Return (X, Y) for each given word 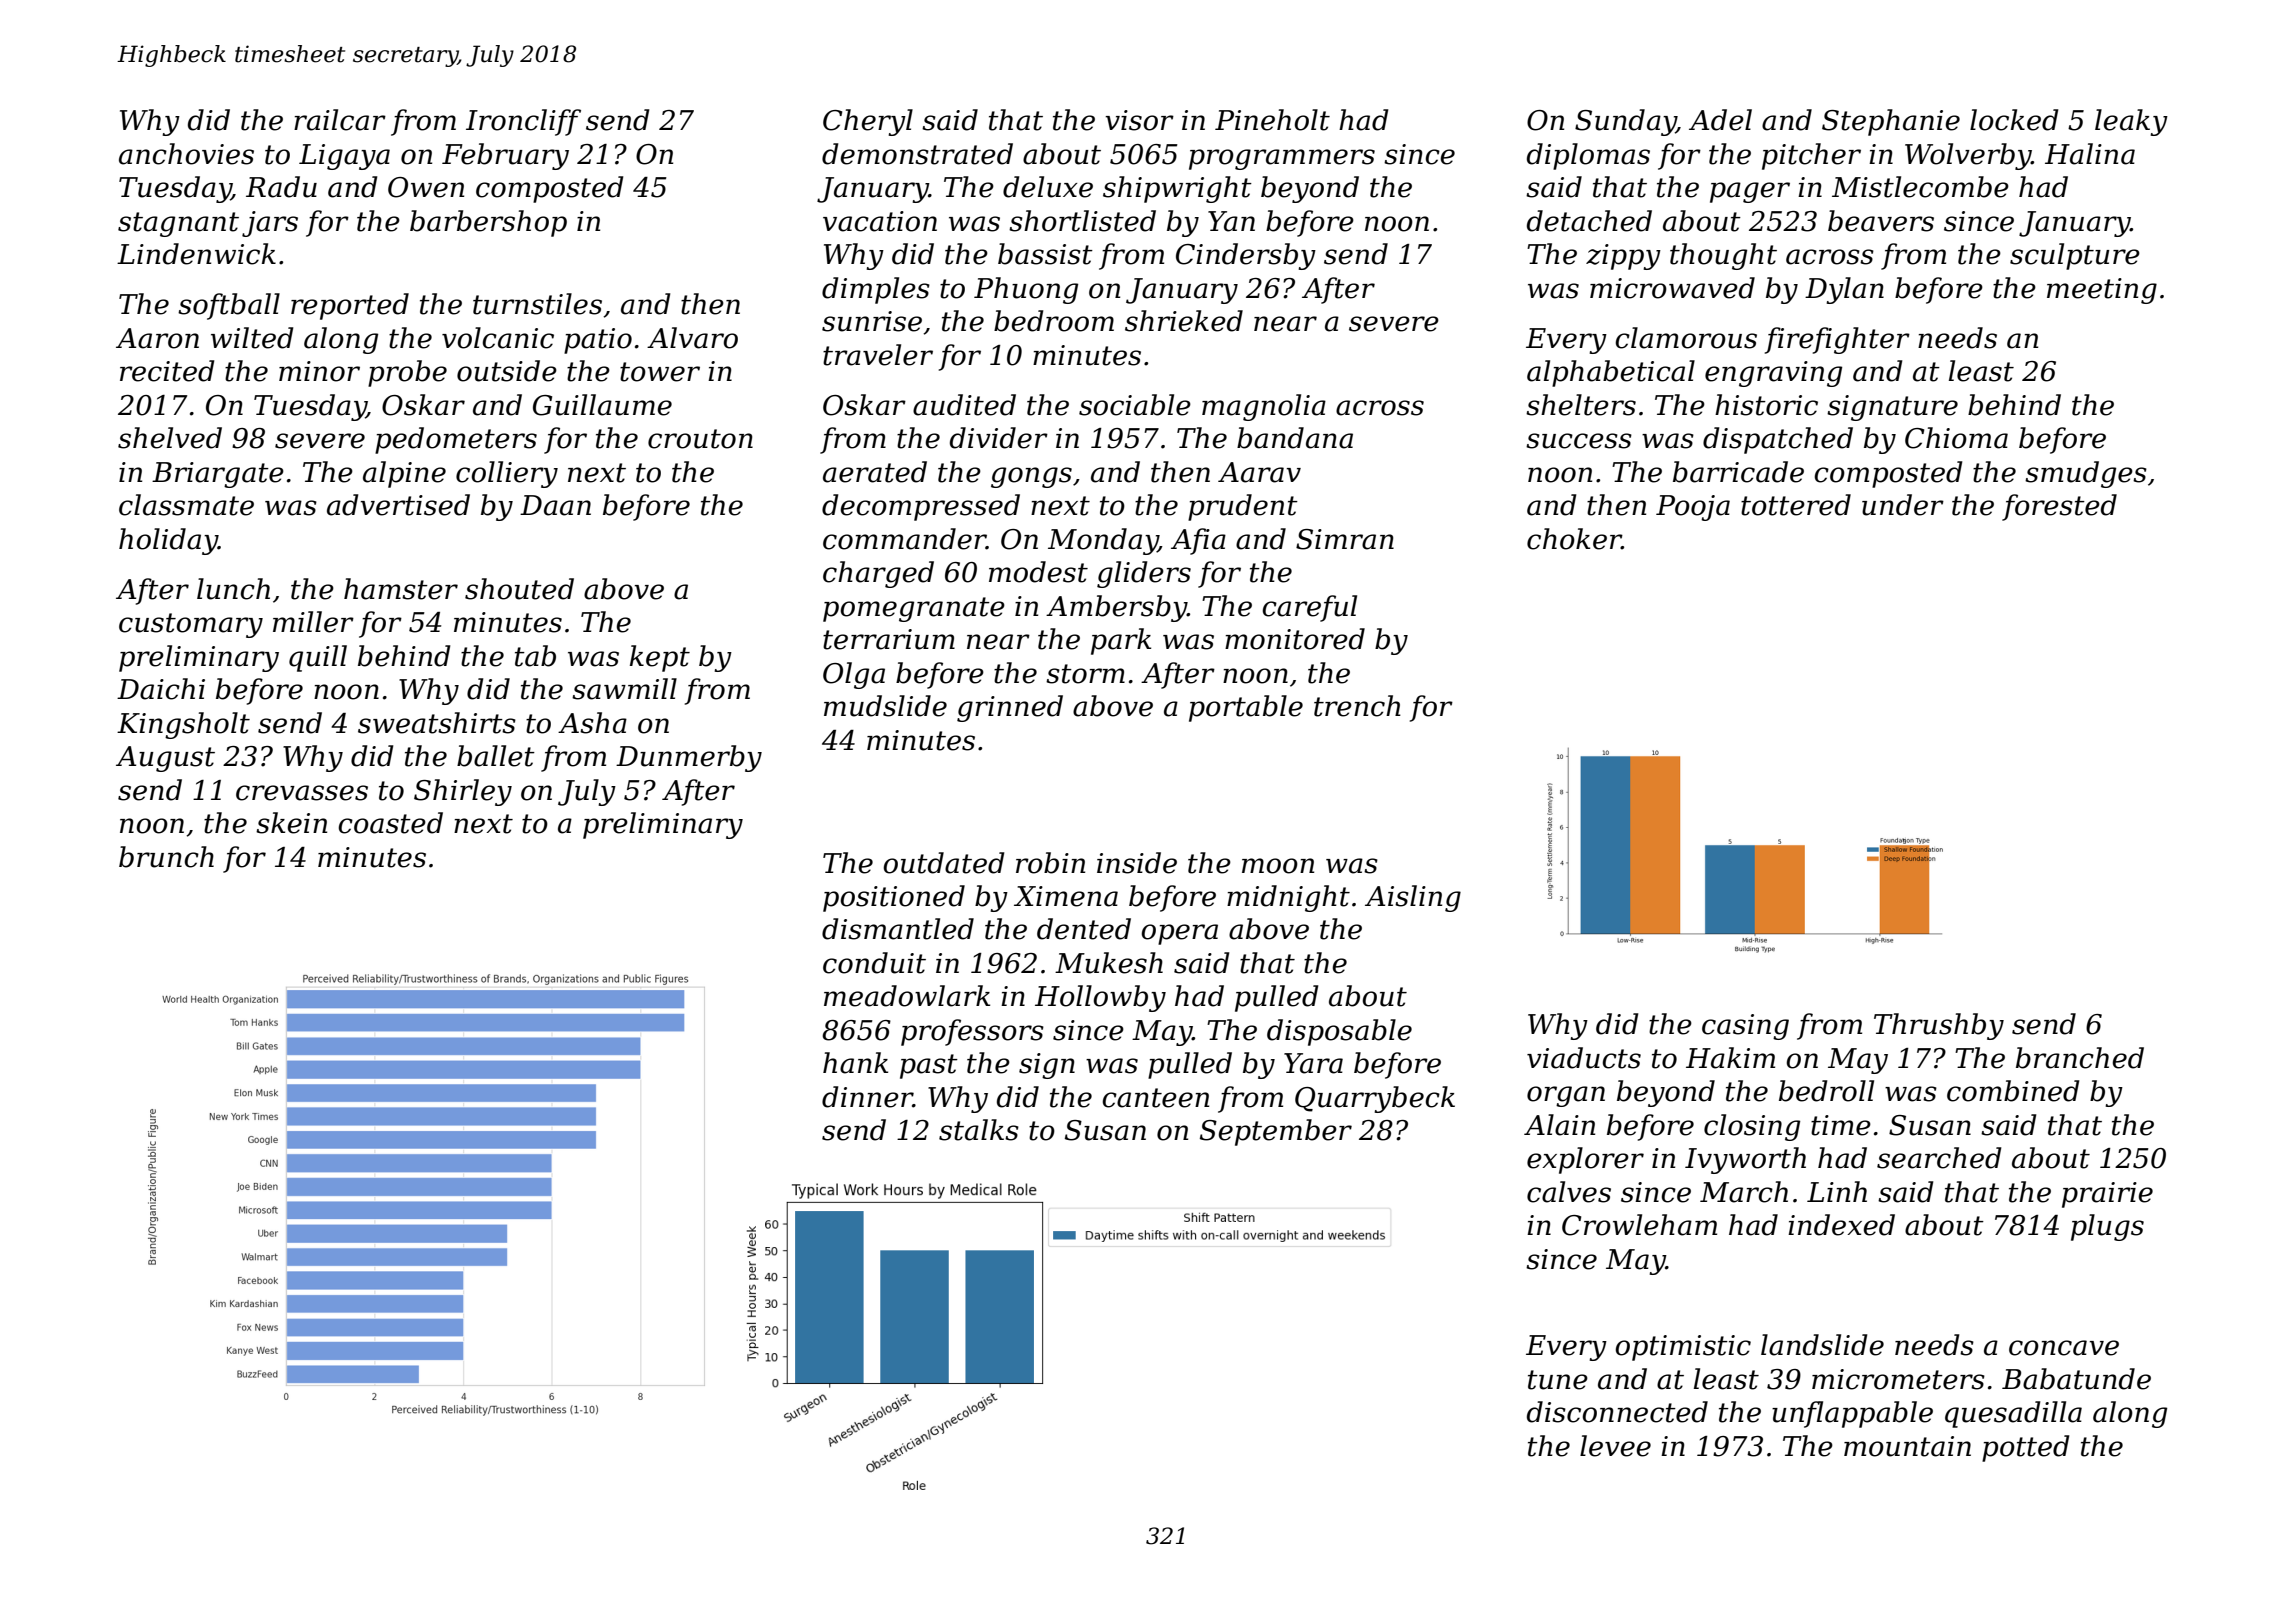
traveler (878, 355)
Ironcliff (523, 122)
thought (1723, 256)
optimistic (1683, 1348)
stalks (979, 1130)
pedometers (456, 440)
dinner (867, 1097)
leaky (2131, 122)
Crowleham (1639, 1225)
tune (1558, 1380)
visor (1139, 120)
